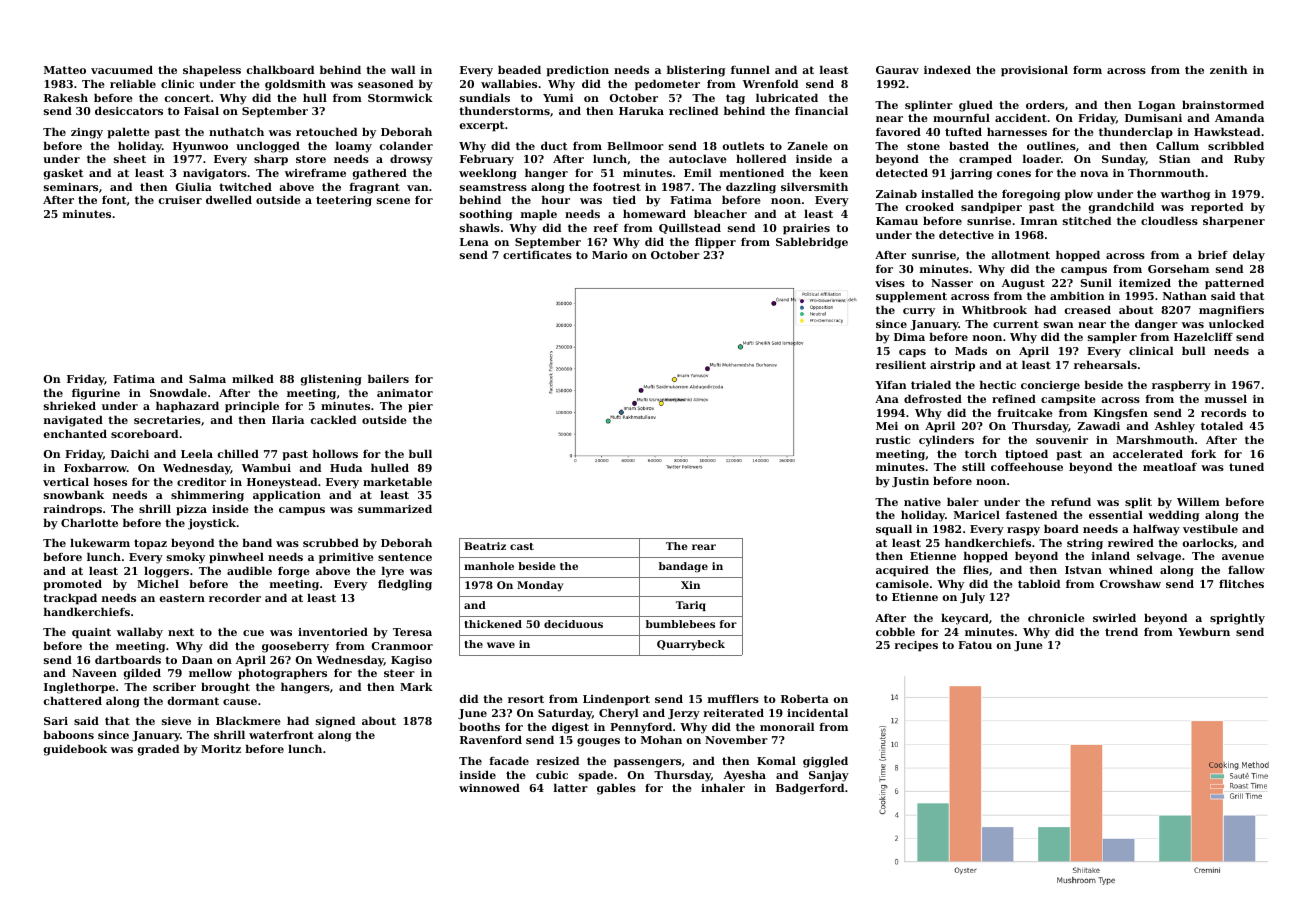 This image has height=924, width=1308. What do you see at coordinates (1203, 336) in the image?
I see `Hazelcliff` at bounding box center [1203, 336].
